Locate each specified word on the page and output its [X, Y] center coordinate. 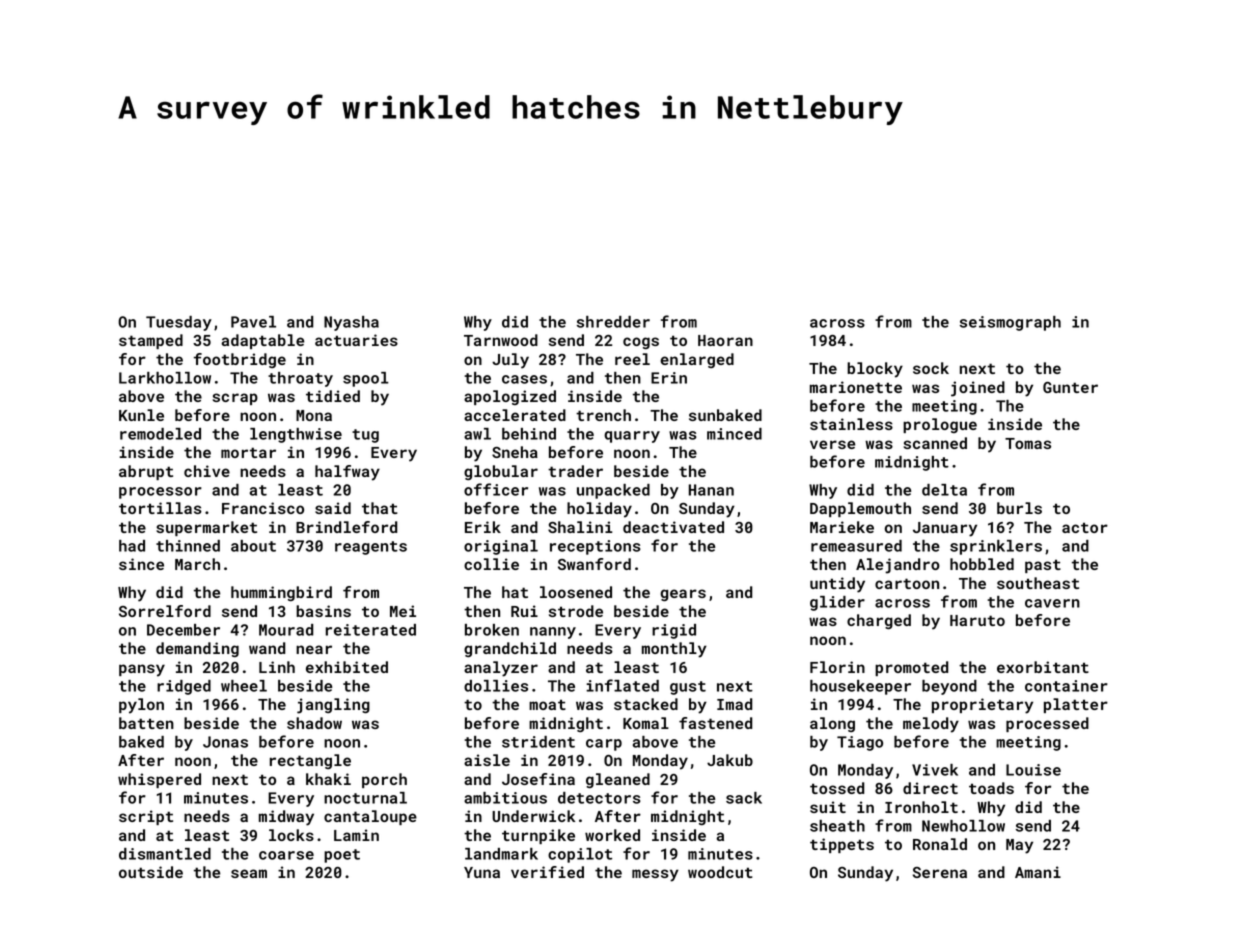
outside [151, 872]
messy [655, 875]
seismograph [1010, 323]
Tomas [1028, 443]
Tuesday [179, 323]
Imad [735, 704]
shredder [613, 322]
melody [931, 725]
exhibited [347, 667]
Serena [940, 872]
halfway [347, 473]
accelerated [515, 415]
